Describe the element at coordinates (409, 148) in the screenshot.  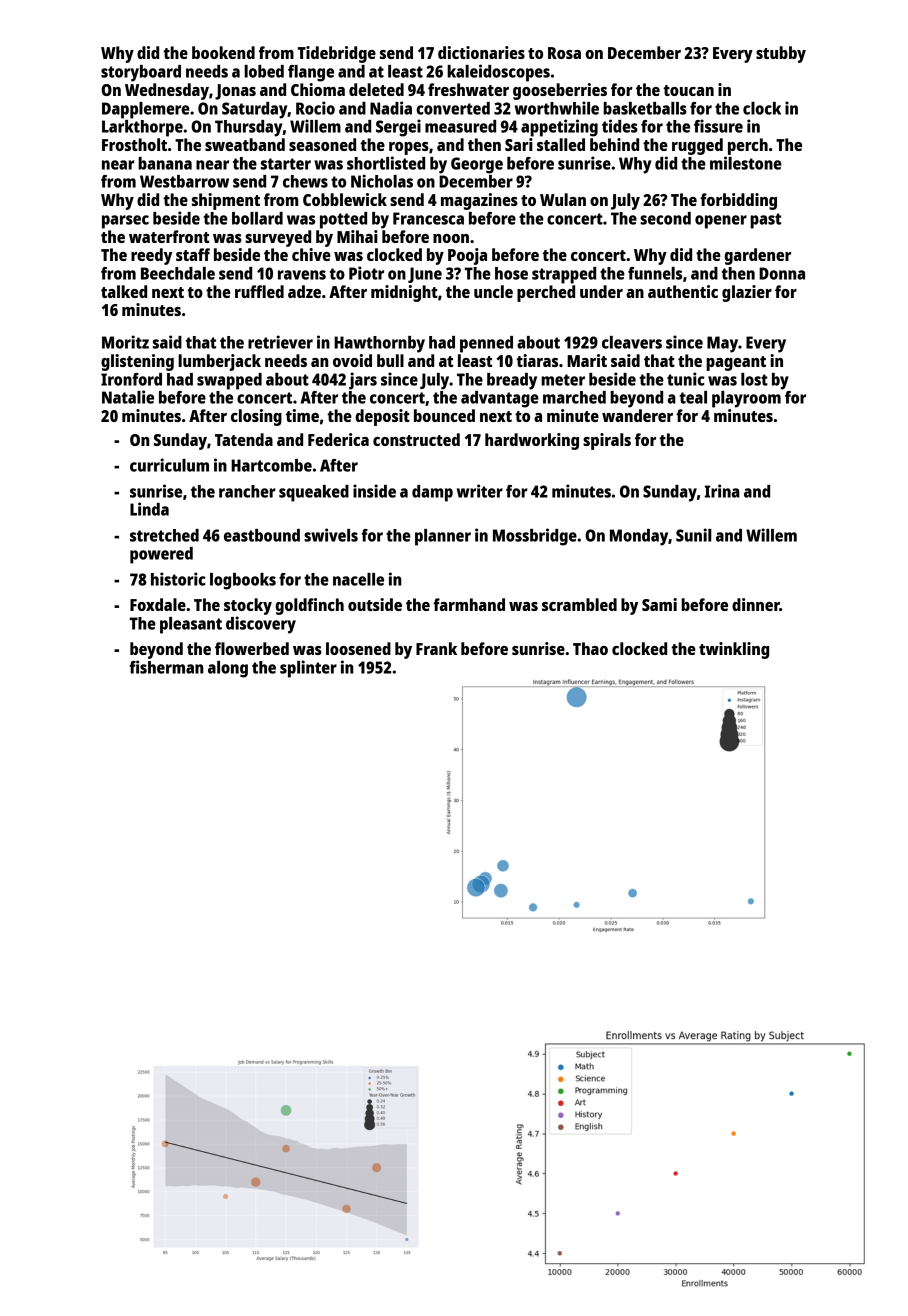
I see `ropes` at that location.
